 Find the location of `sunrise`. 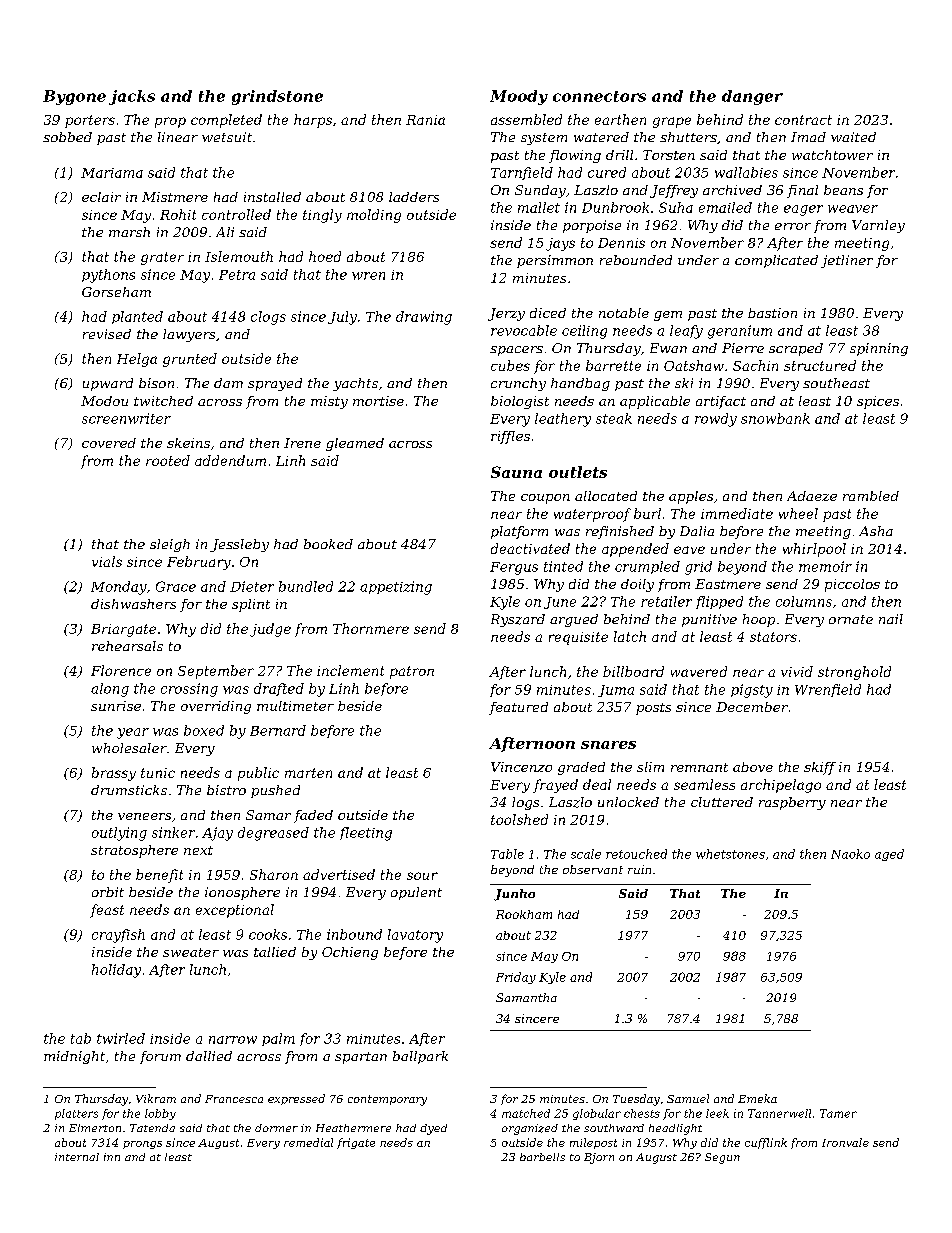

sunrise is located at coordinates (116, 706).
